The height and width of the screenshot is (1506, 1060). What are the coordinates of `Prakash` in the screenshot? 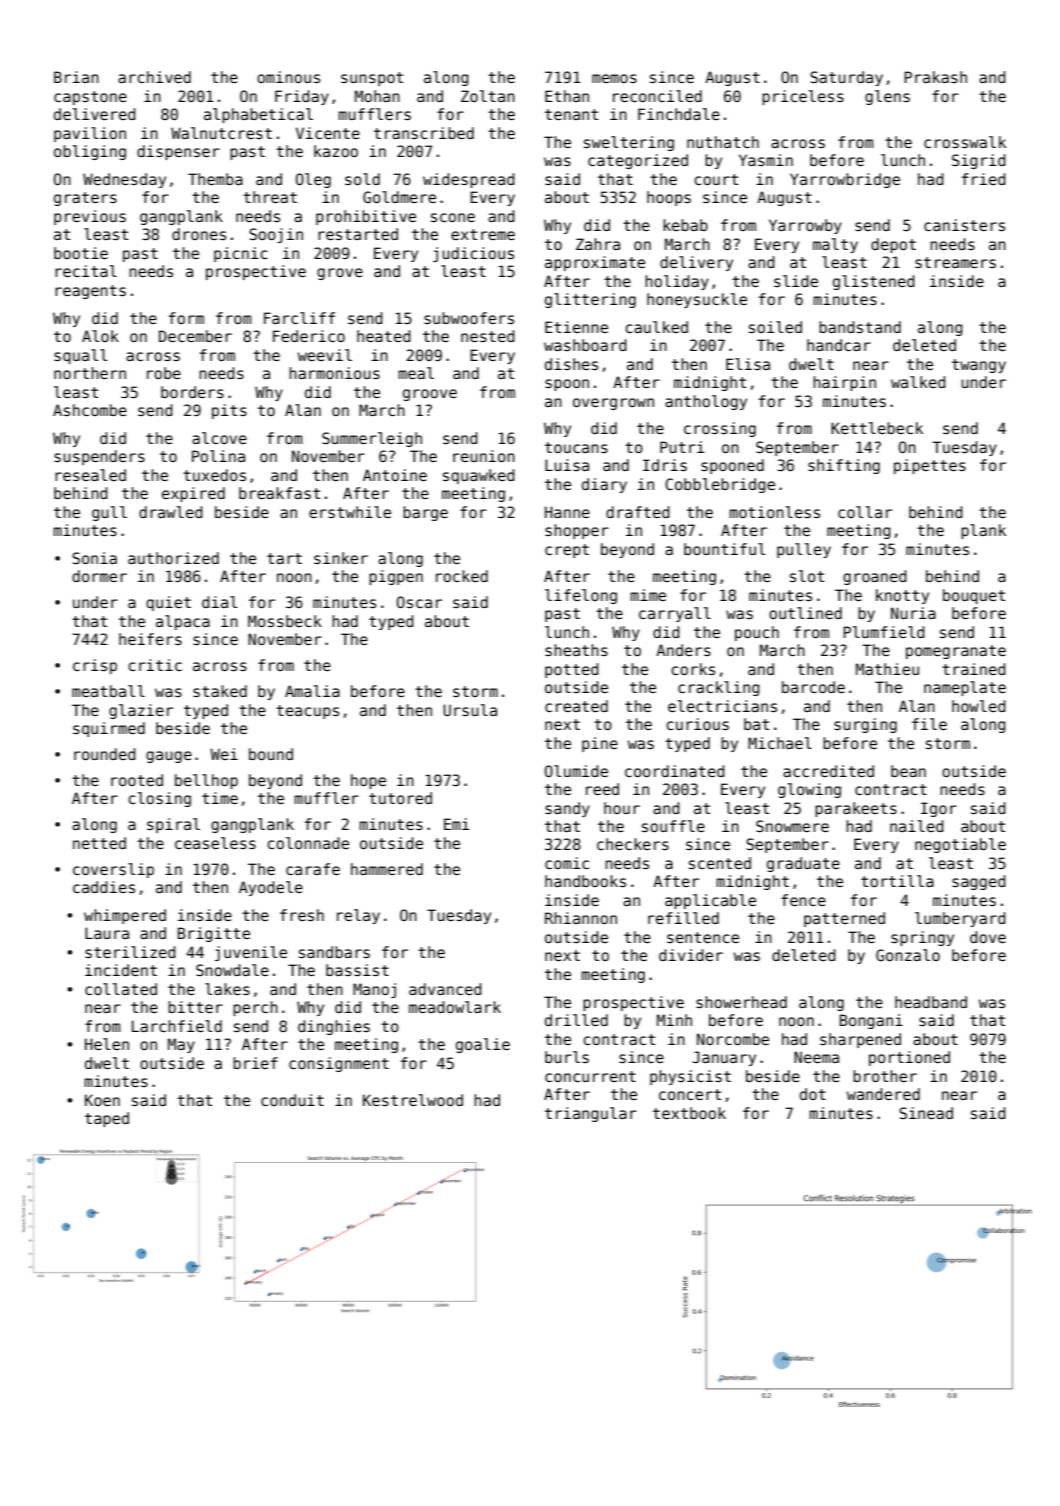 It's located at (935, 77).
